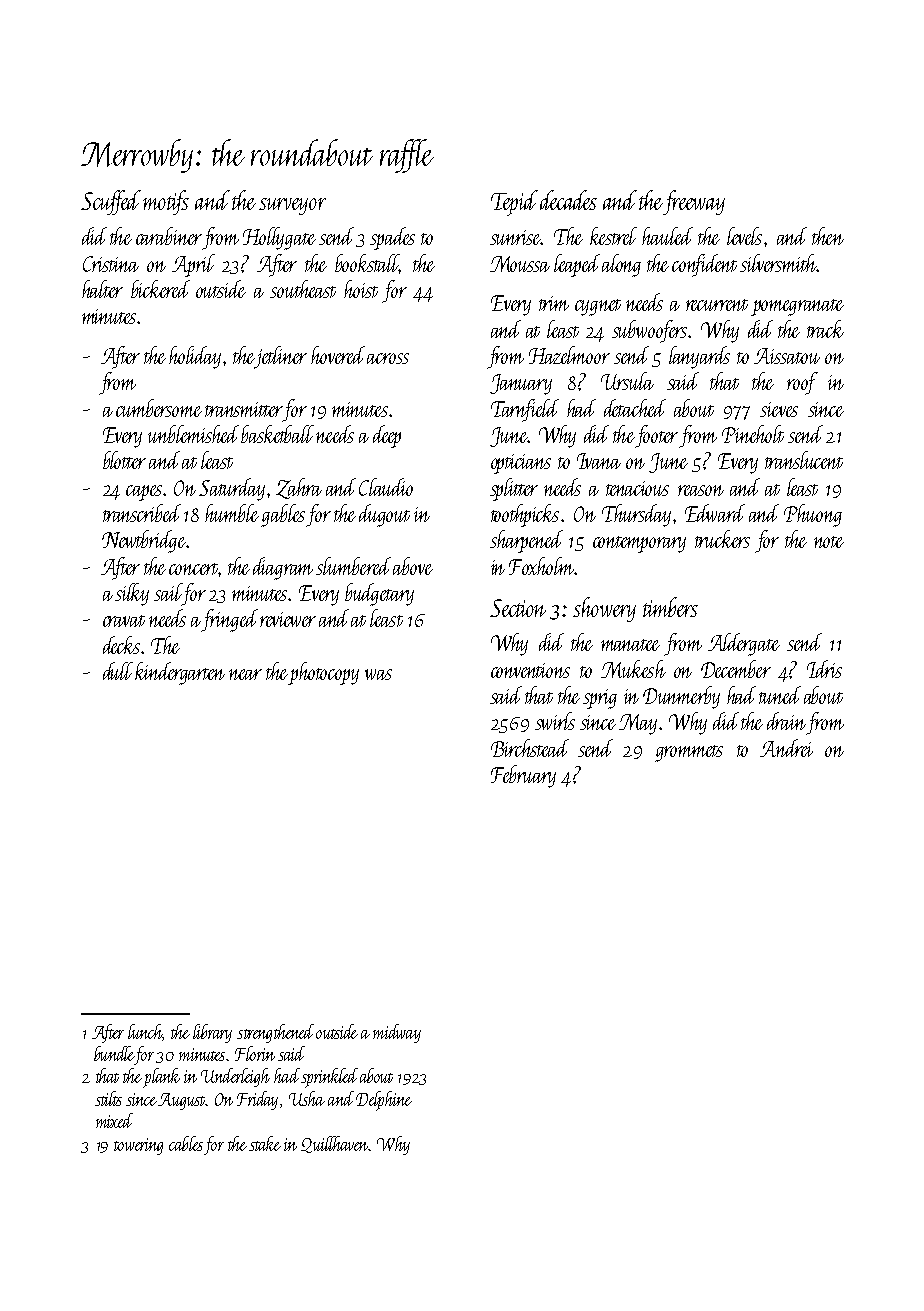  I want to click on library, so click(212, 1033).
